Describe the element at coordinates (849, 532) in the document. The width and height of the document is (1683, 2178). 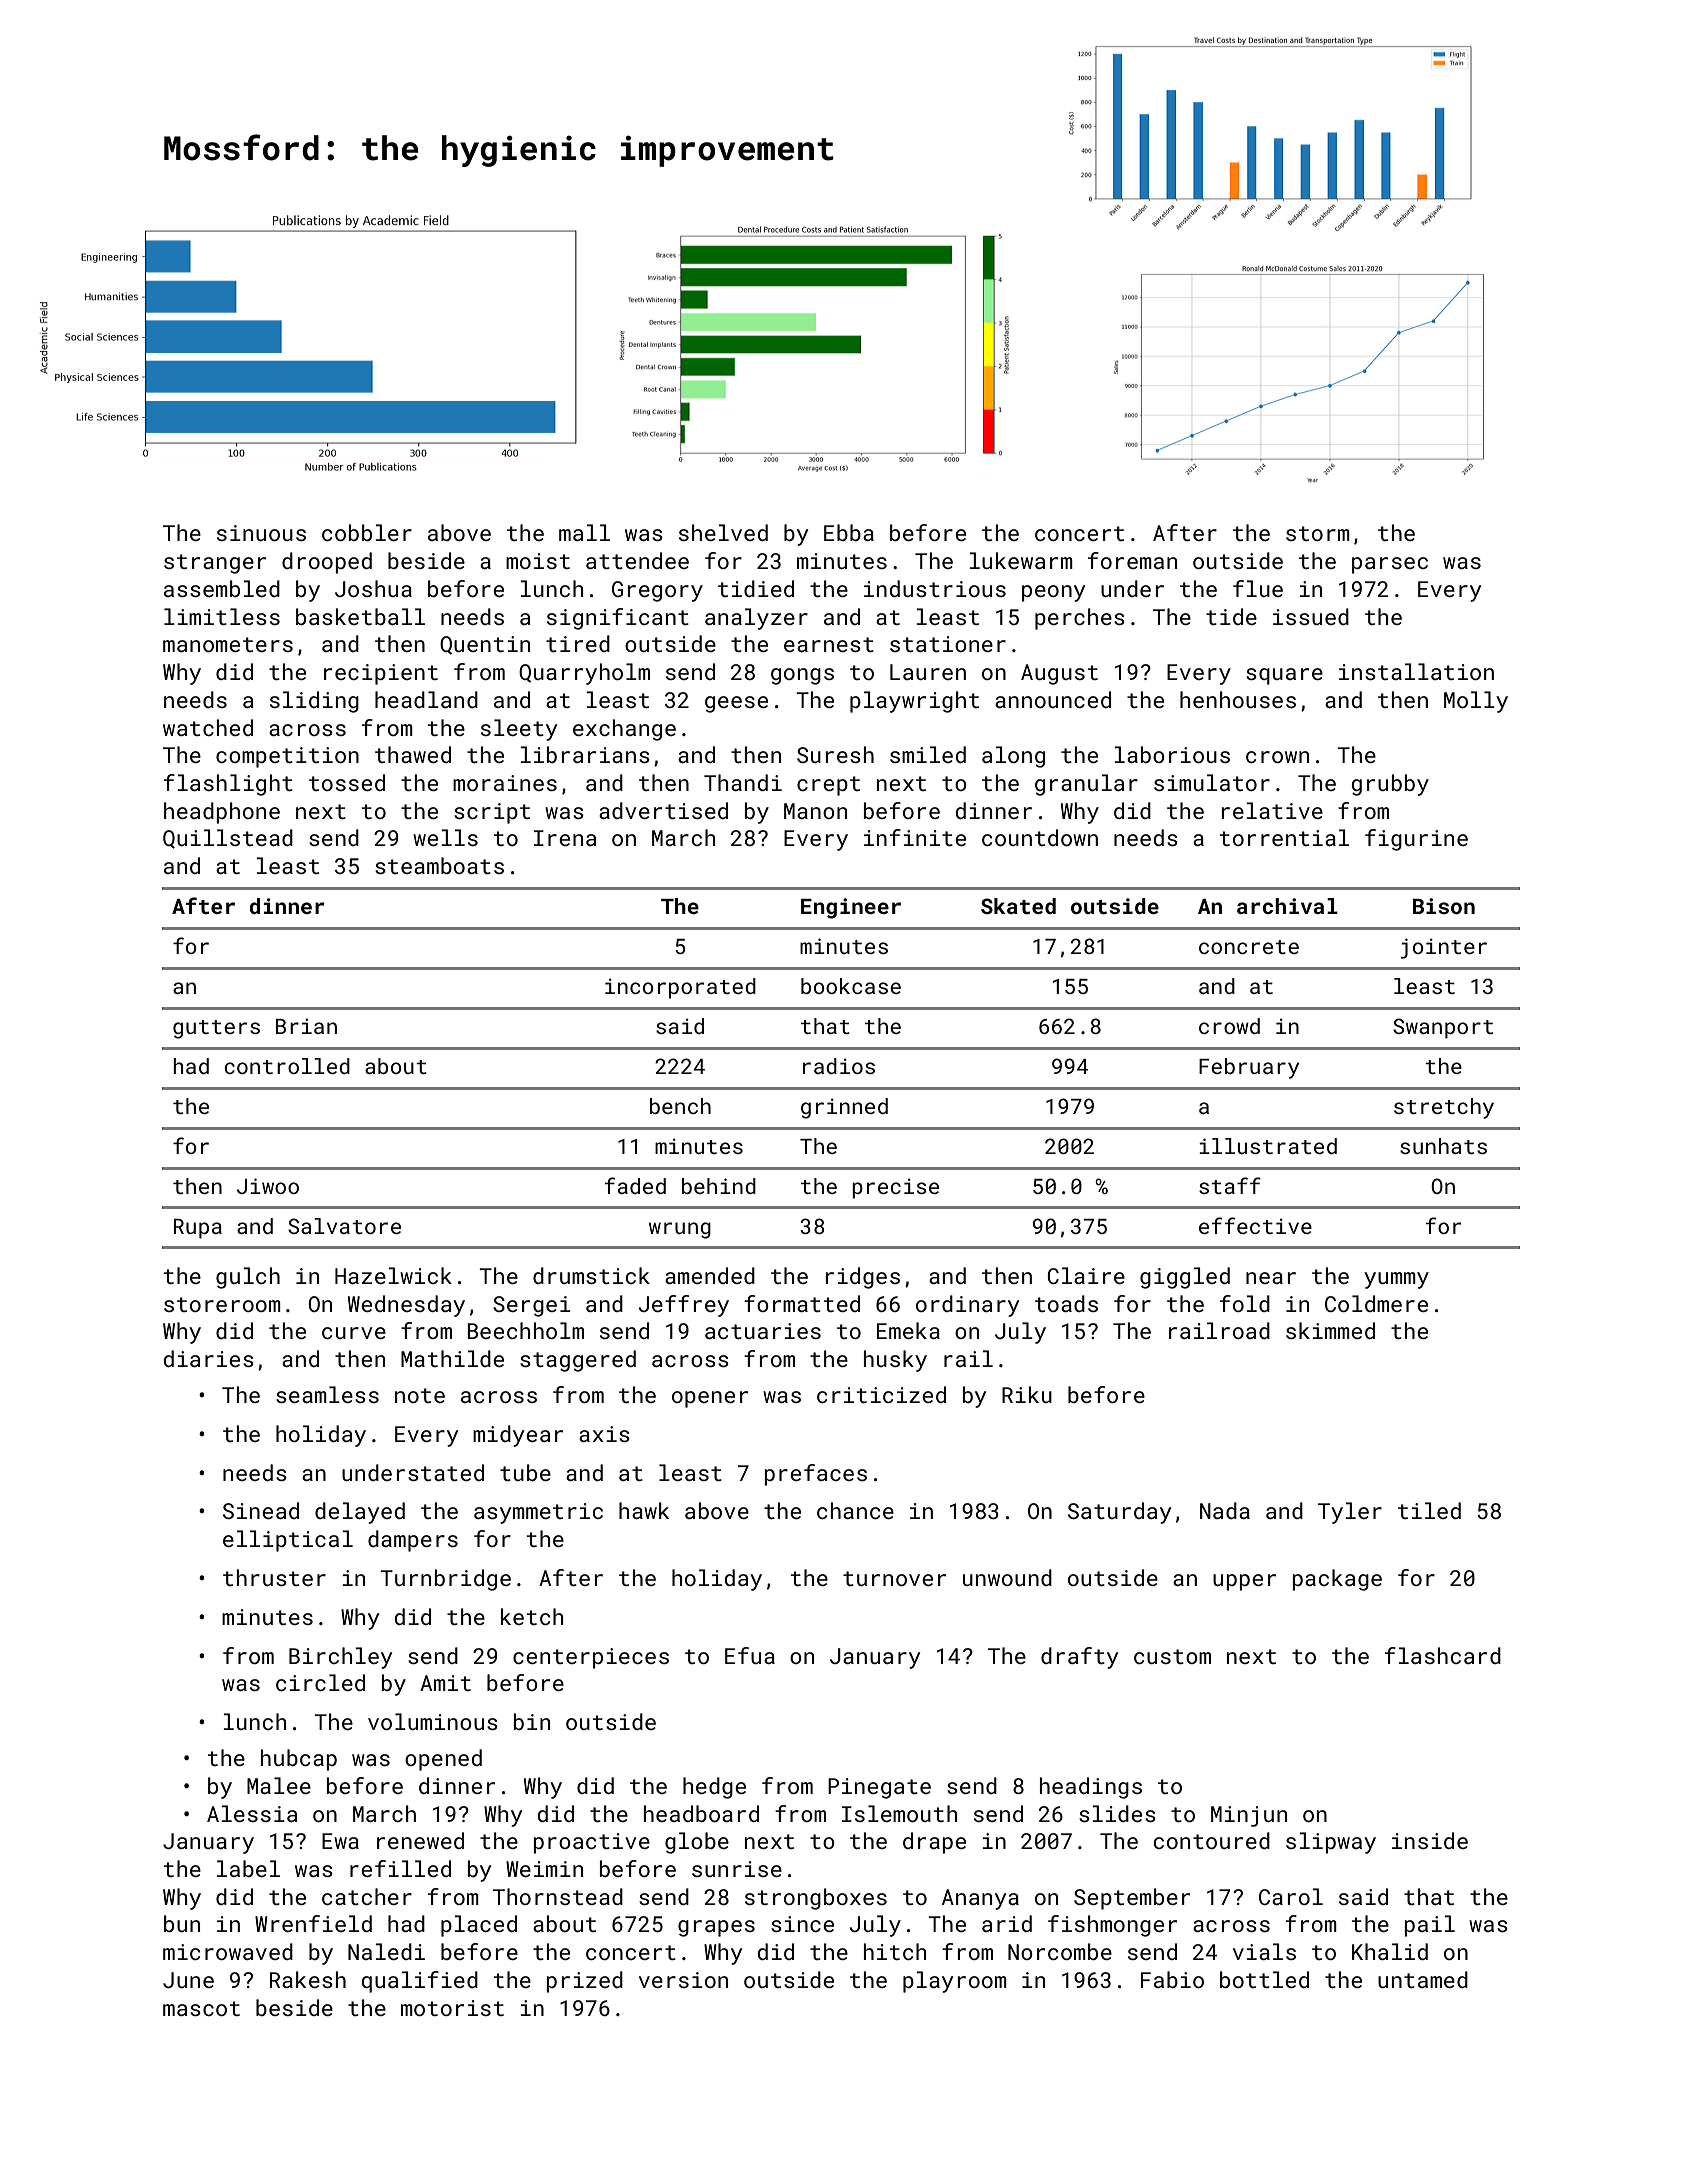
I see `Ebba` at that location.
